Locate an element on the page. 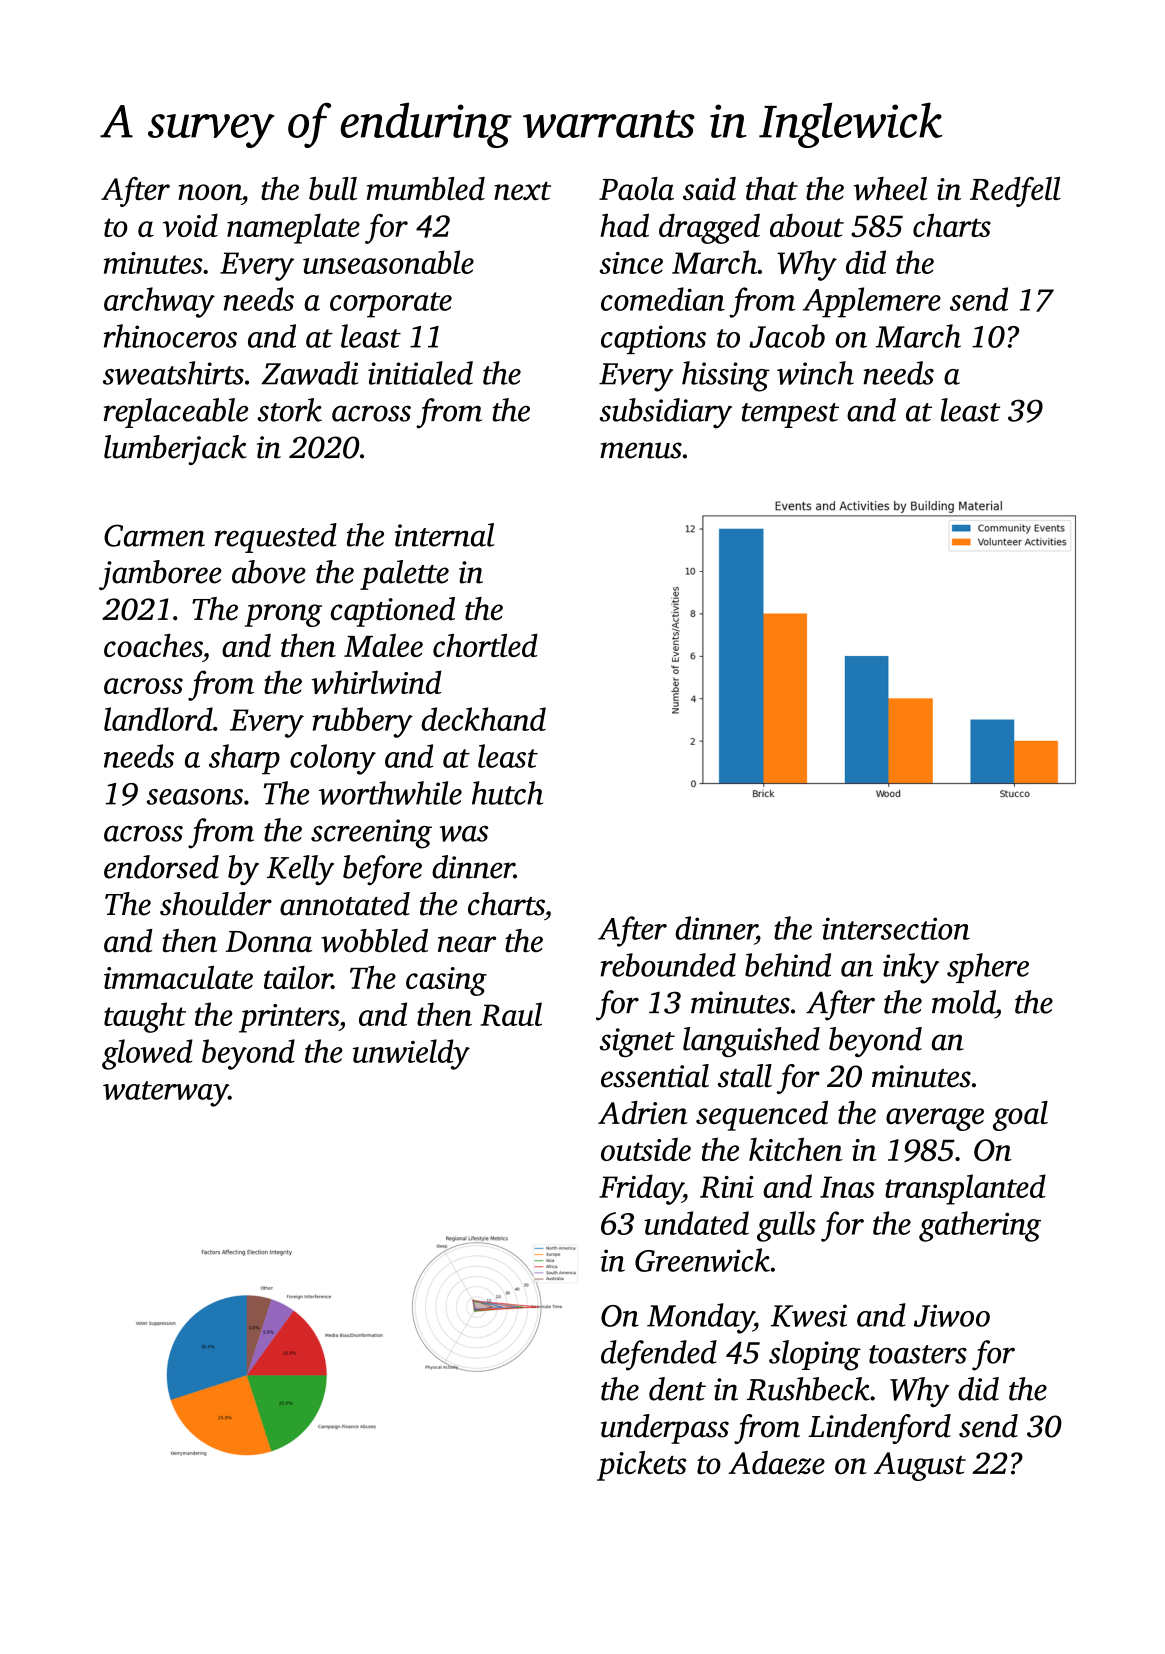 This document has width=1165, height=1654. menus is located at coordinates (641, 450).
